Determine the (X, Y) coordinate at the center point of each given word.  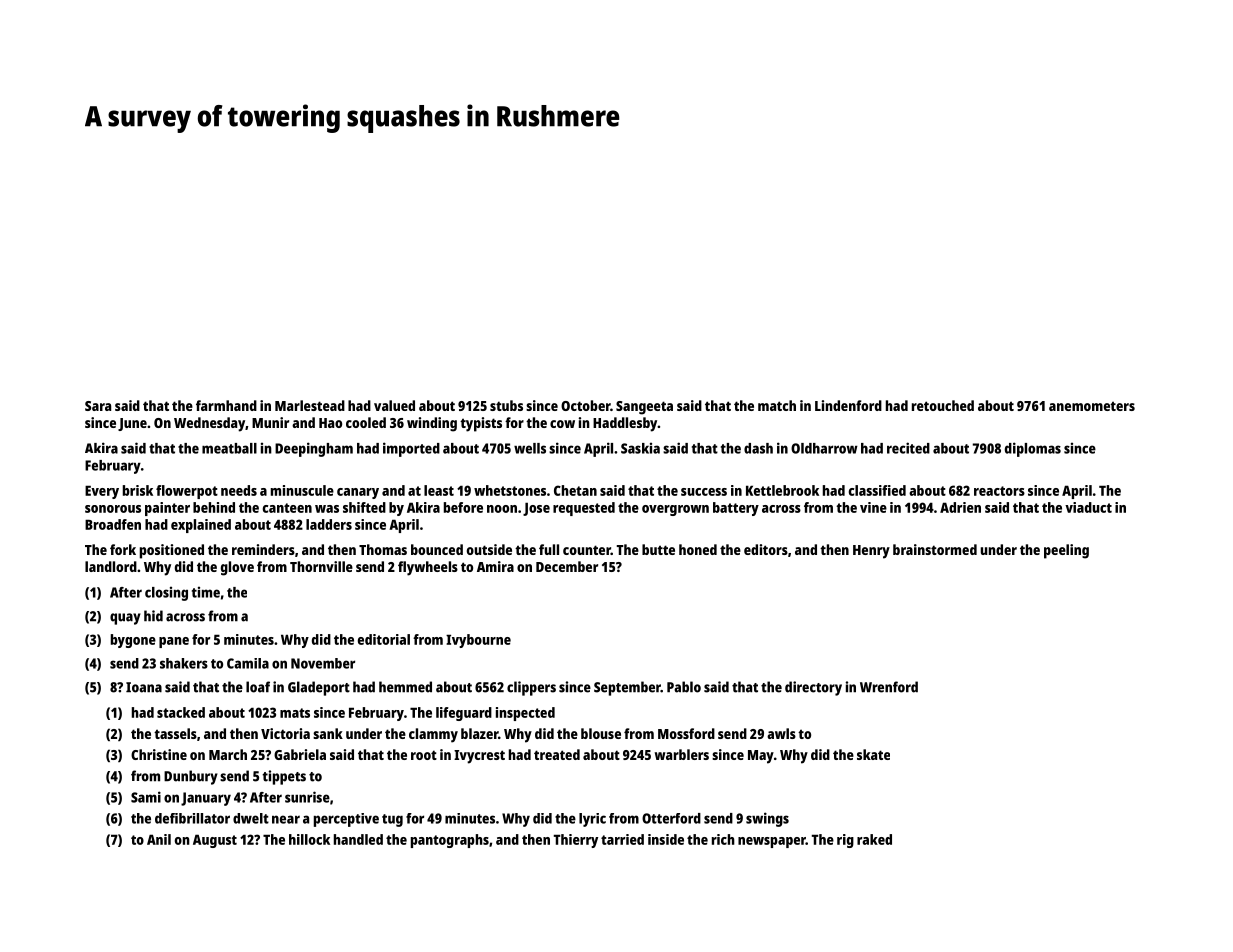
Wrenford (889, 687)
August (215, 841)
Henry (871, 552)
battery (736, 509)
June (132, 424)
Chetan (575, 490)
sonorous (113, 509)
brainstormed (935, 549)
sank (328, 733)
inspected (525, 714)
